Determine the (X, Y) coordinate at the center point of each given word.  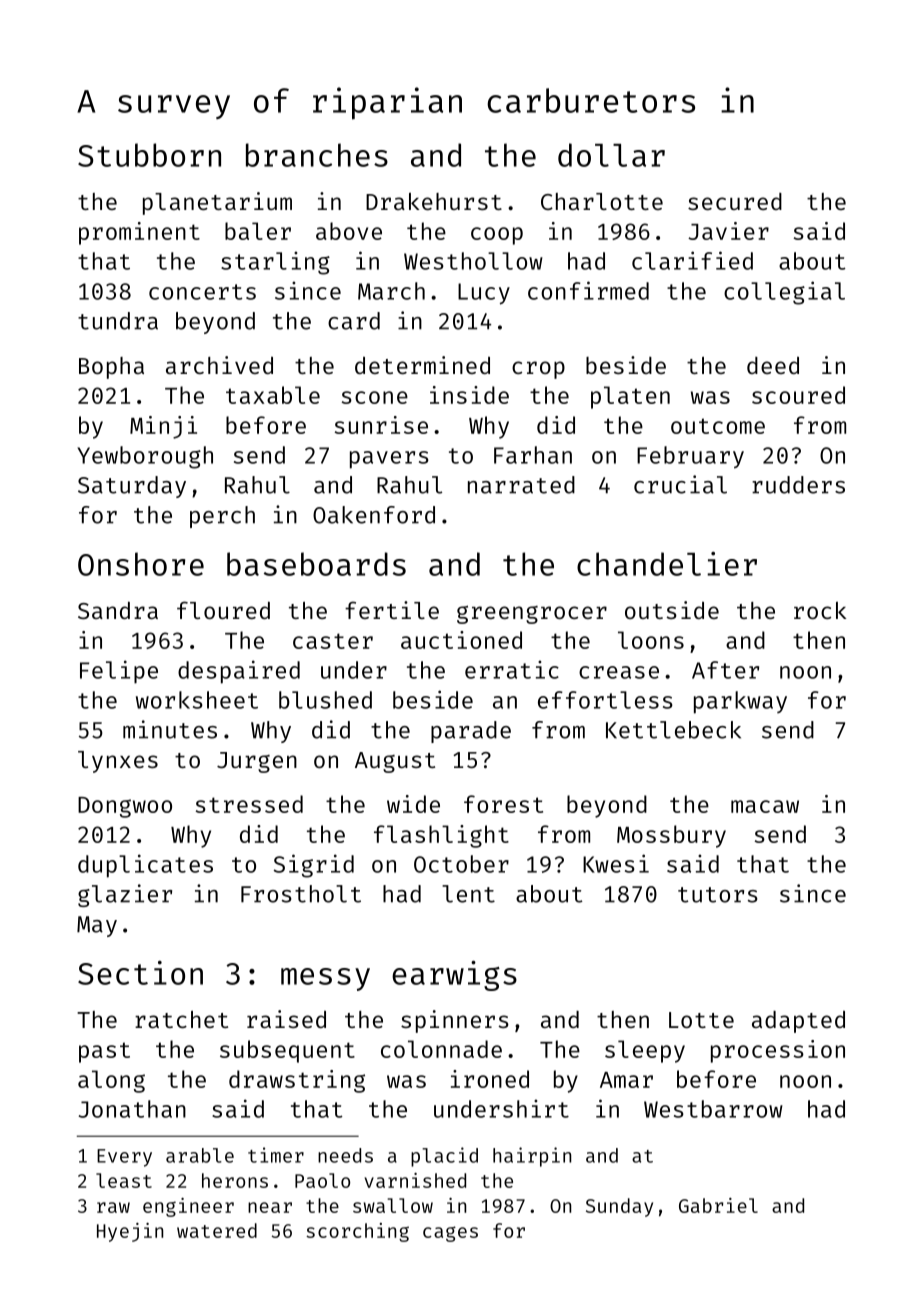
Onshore (141, 564)
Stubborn (149, 155)
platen (630, 397)
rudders (798, 485)
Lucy (484, 294)
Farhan (533, 455)
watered (217, 1230)
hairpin (532, 1157)
